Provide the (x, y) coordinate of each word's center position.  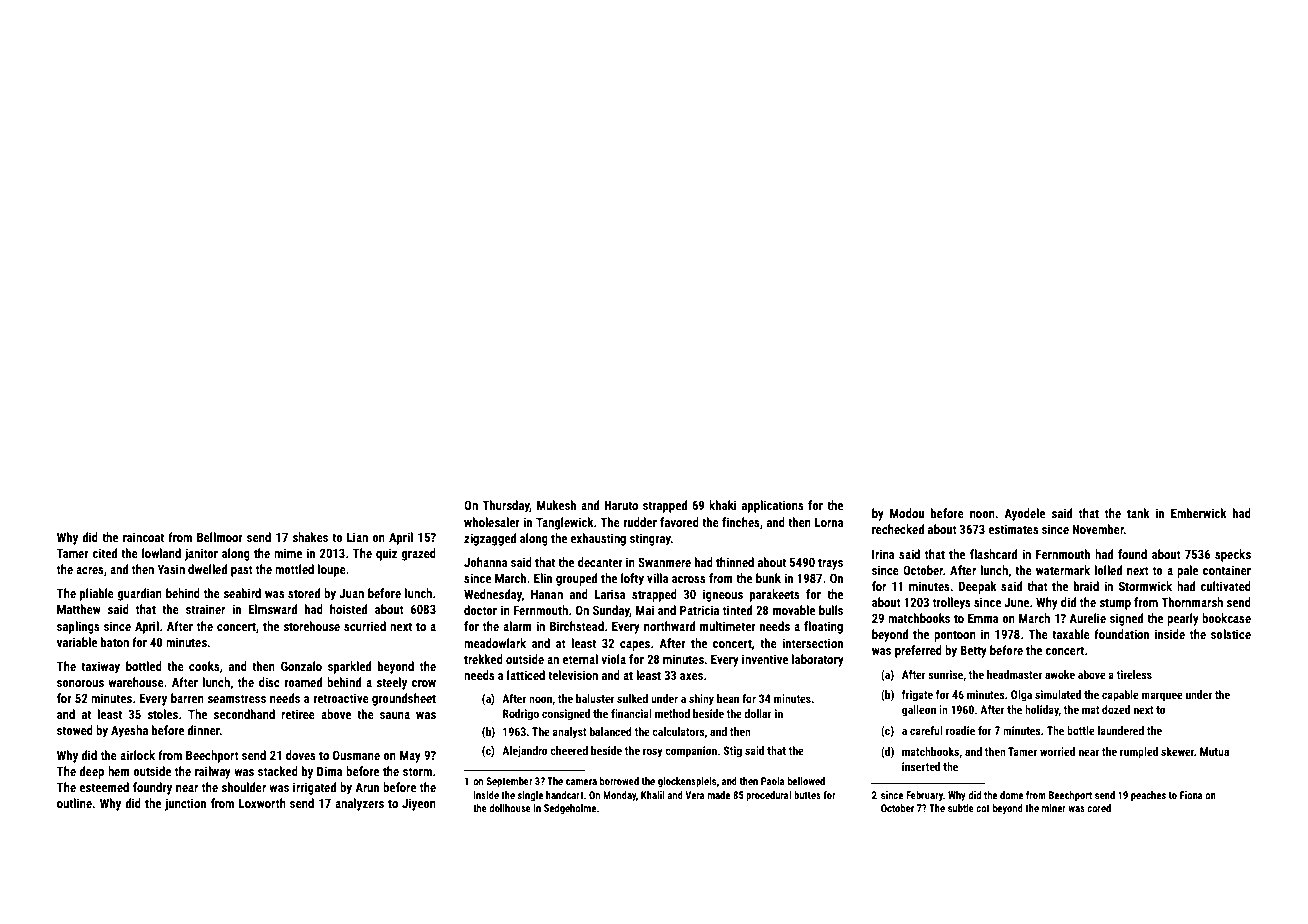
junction (185, 804)
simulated (1058, 694)
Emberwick (1199, 513)
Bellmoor (220, 537)
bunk (768, 578)
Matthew (79, 609)
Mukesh (556, 505)
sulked (632, 698)
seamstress (236, 698)
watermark (1063, 570)
